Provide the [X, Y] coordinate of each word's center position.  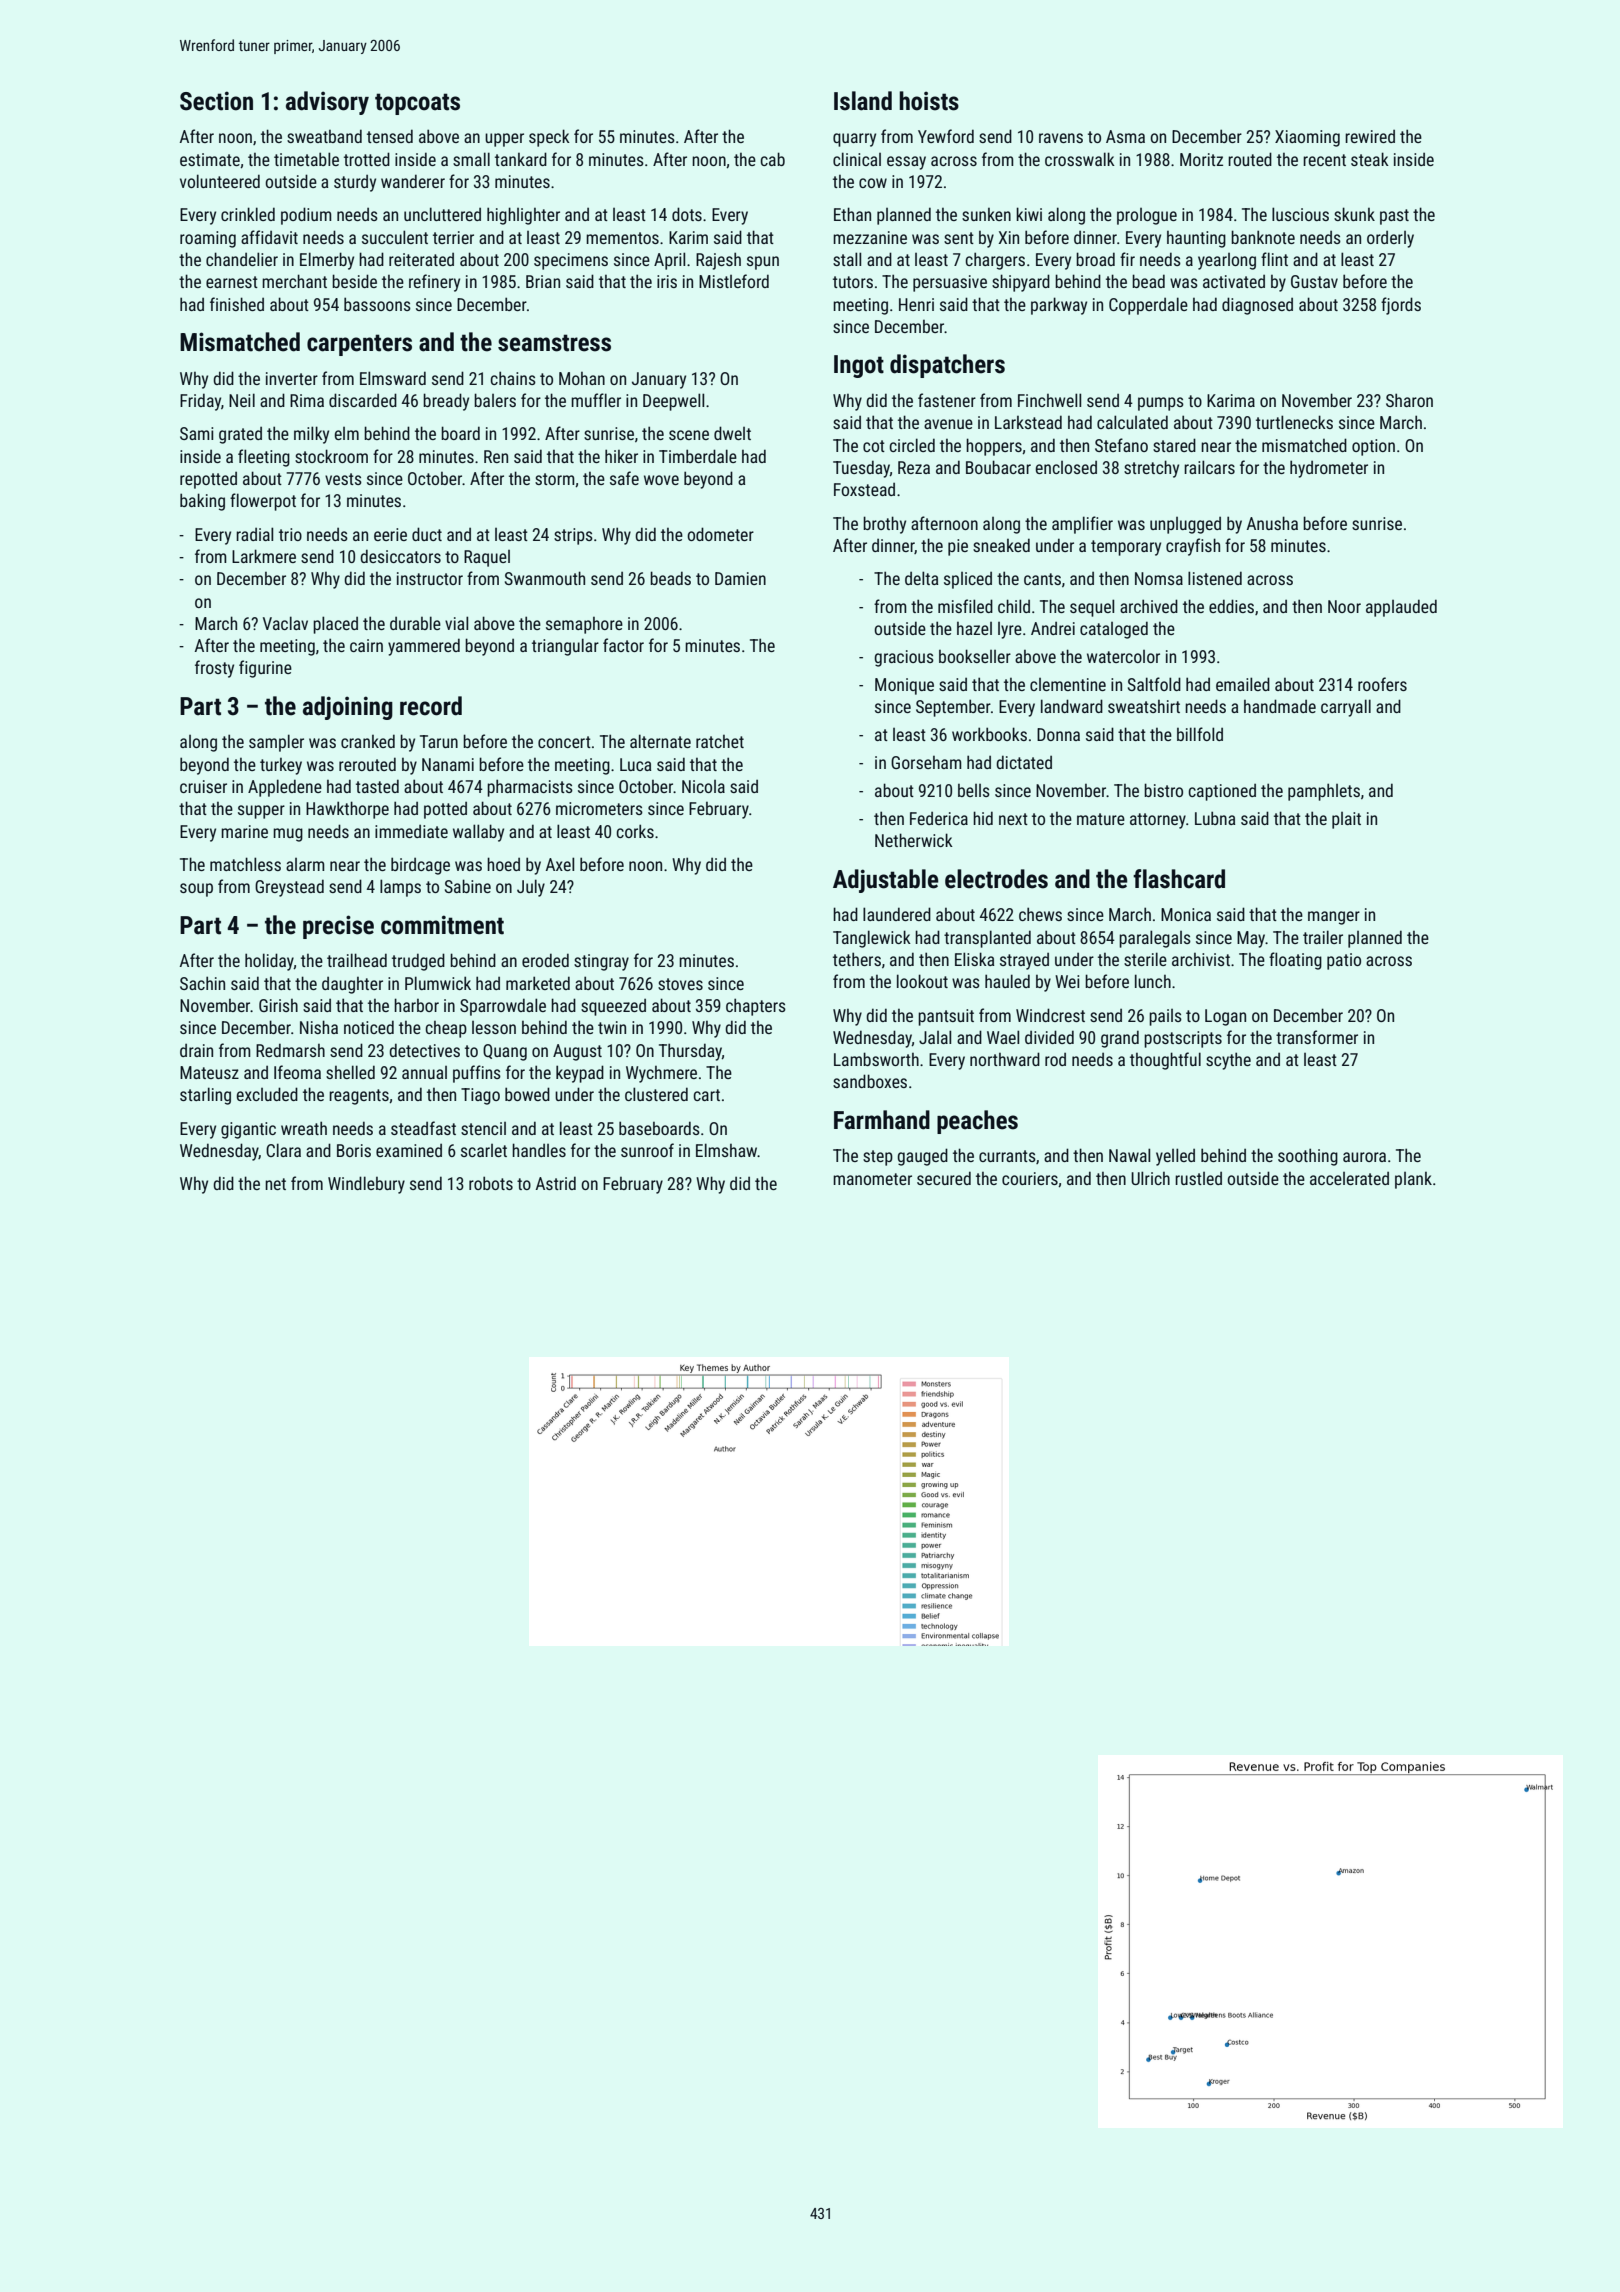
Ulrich [1150, 1178]
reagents [359, 1097]
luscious [1300, 214]
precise [338, 927]
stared [1174, 445]
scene [689, 435]
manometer [872, 1179]
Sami [196, 433]
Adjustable [886, 881]
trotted [367, 159]
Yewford [946, 136]
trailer [1323, 937]
